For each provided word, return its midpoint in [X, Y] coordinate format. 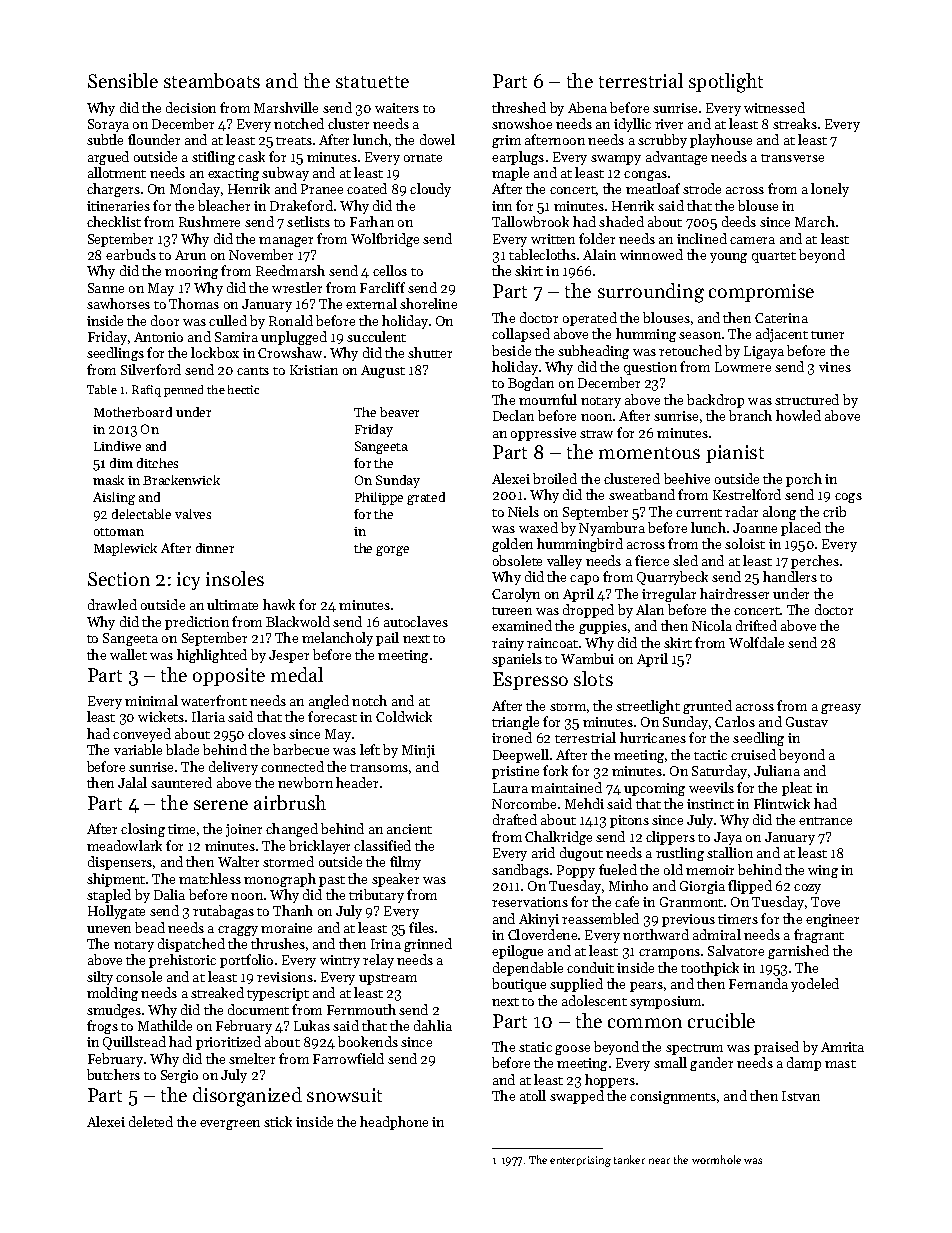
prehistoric [182, 961]
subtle [105, 139]
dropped [588, 611]
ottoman [119, 532]
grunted [707, 707]
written [553, 239]
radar [741, 511]
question [650, 368]
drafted [515, 819]
